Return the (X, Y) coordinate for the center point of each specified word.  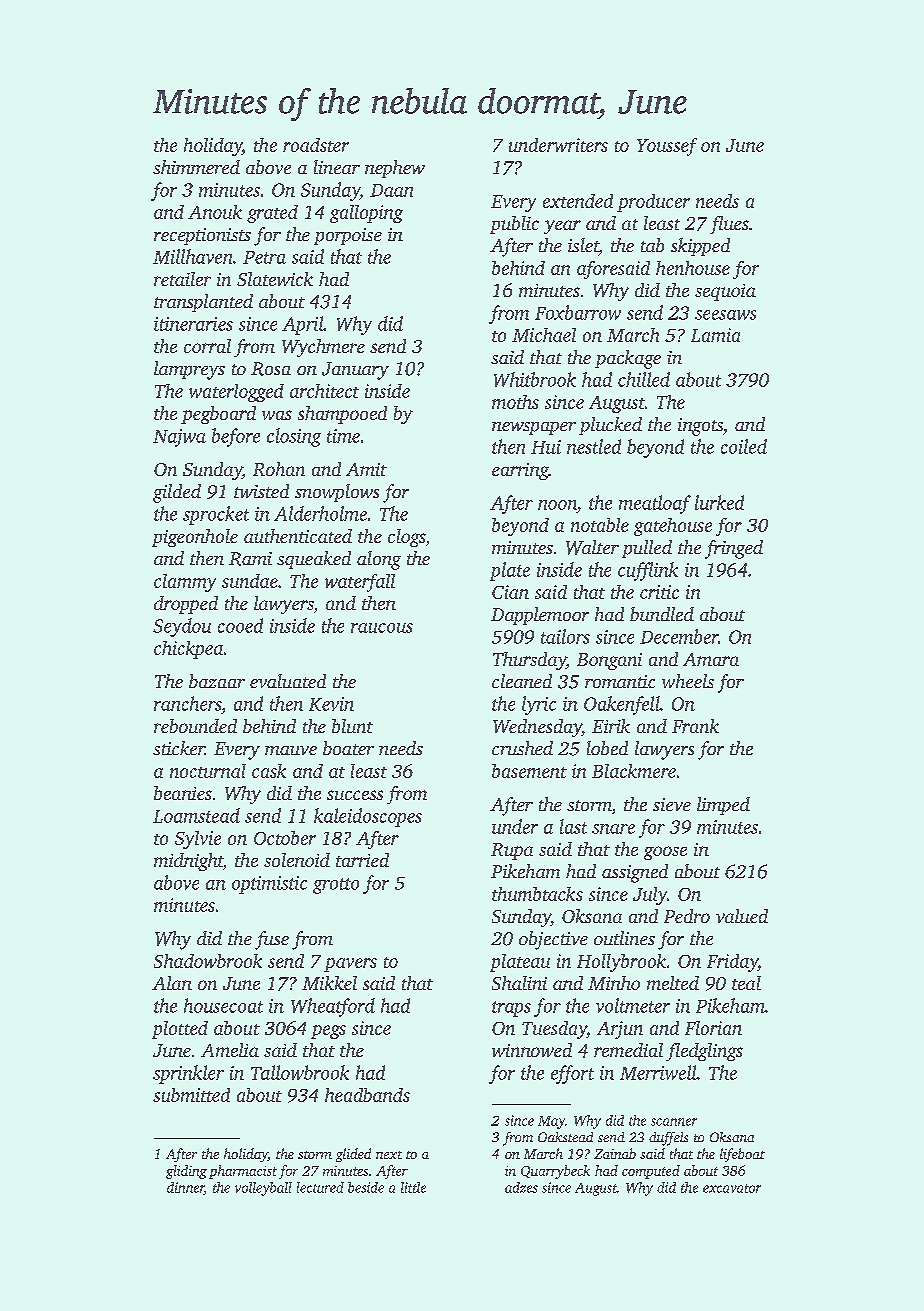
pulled (647, 549)
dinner (185, 1188)
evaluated (288, 681)
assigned (635, 873)
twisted (261, 491)
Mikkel (329, 983)
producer (653, 203)
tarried (362, 860)
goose (665, 853)
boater (348, 748)
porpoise (348, 236)
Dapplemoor (540, 616)
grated (272, 214)
